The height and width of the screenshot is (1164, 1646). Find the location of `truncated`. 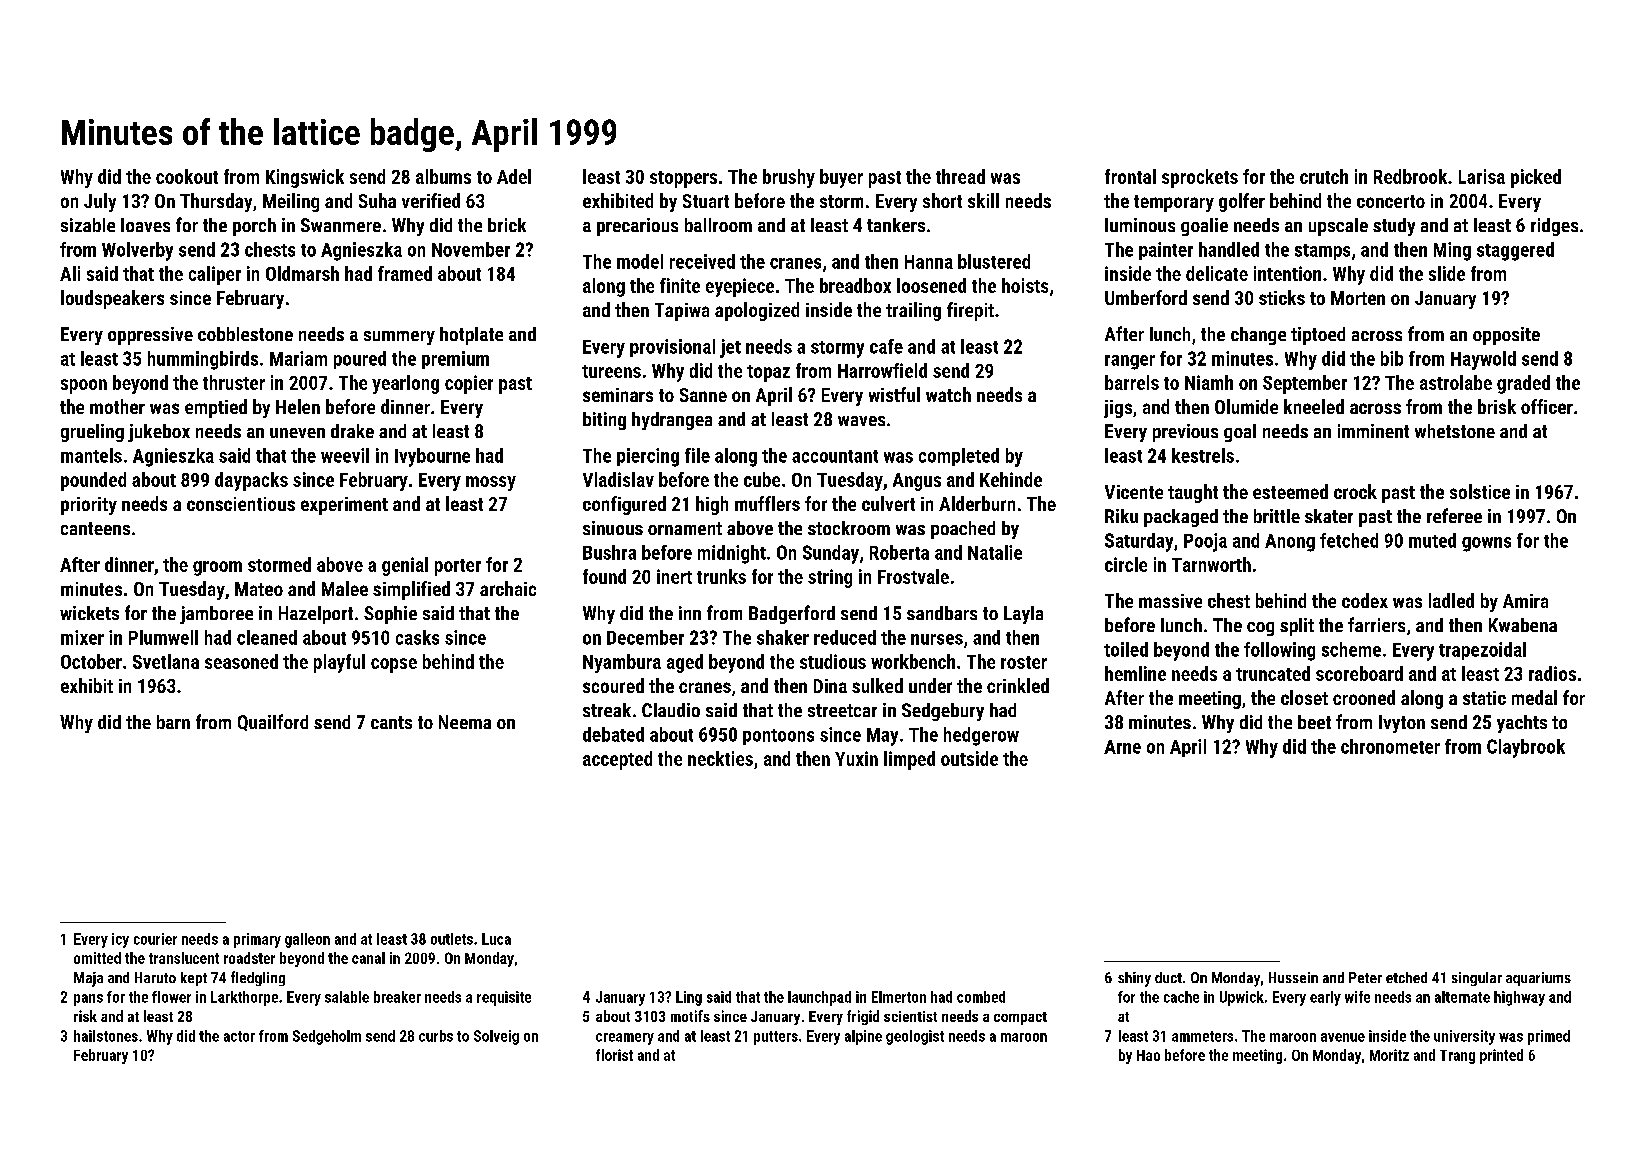

truncated is located at coordinates (1273, 673).
